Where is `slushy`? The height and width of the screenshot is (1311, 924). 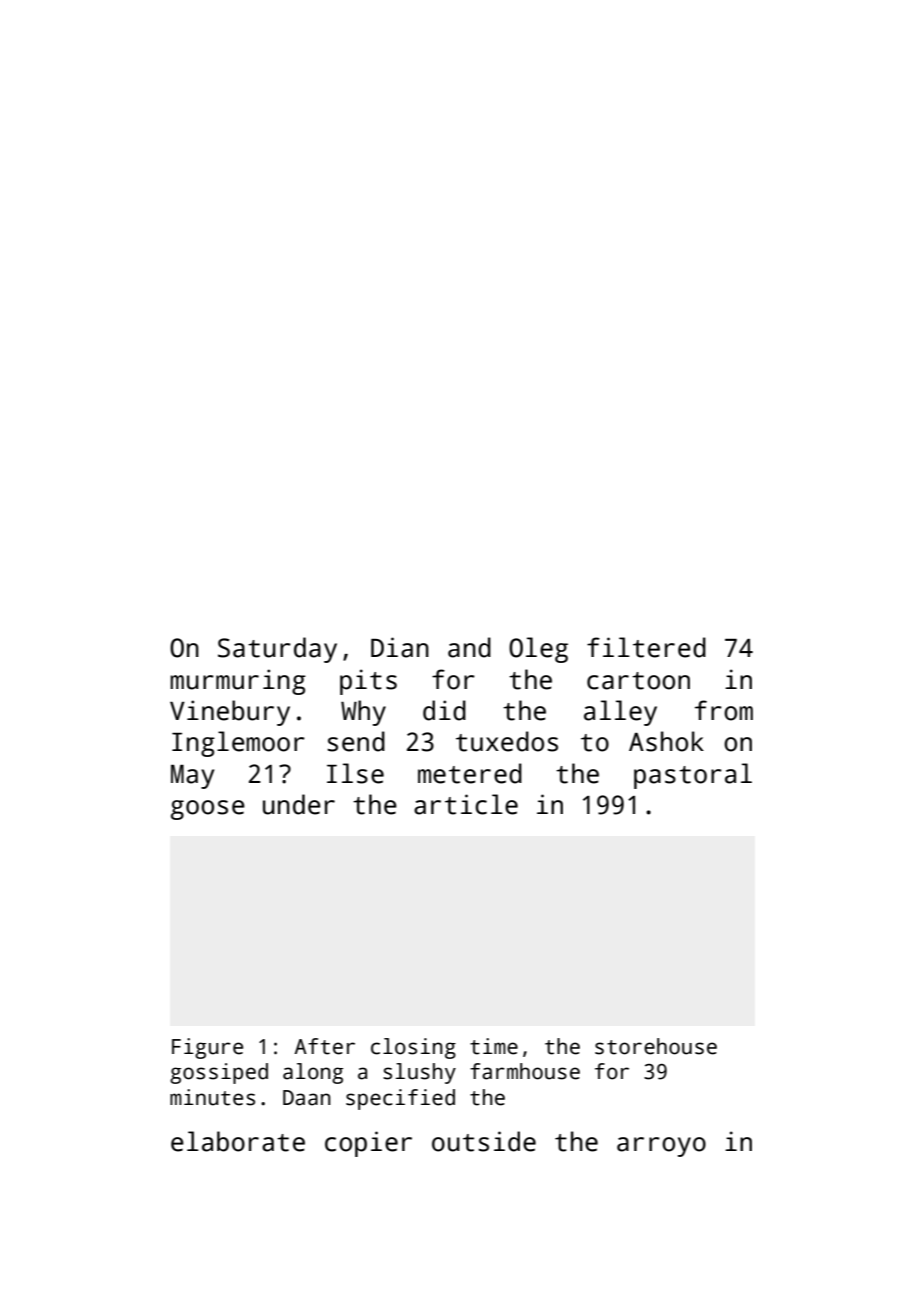
slushy is located at coordinates (419, 1073).
